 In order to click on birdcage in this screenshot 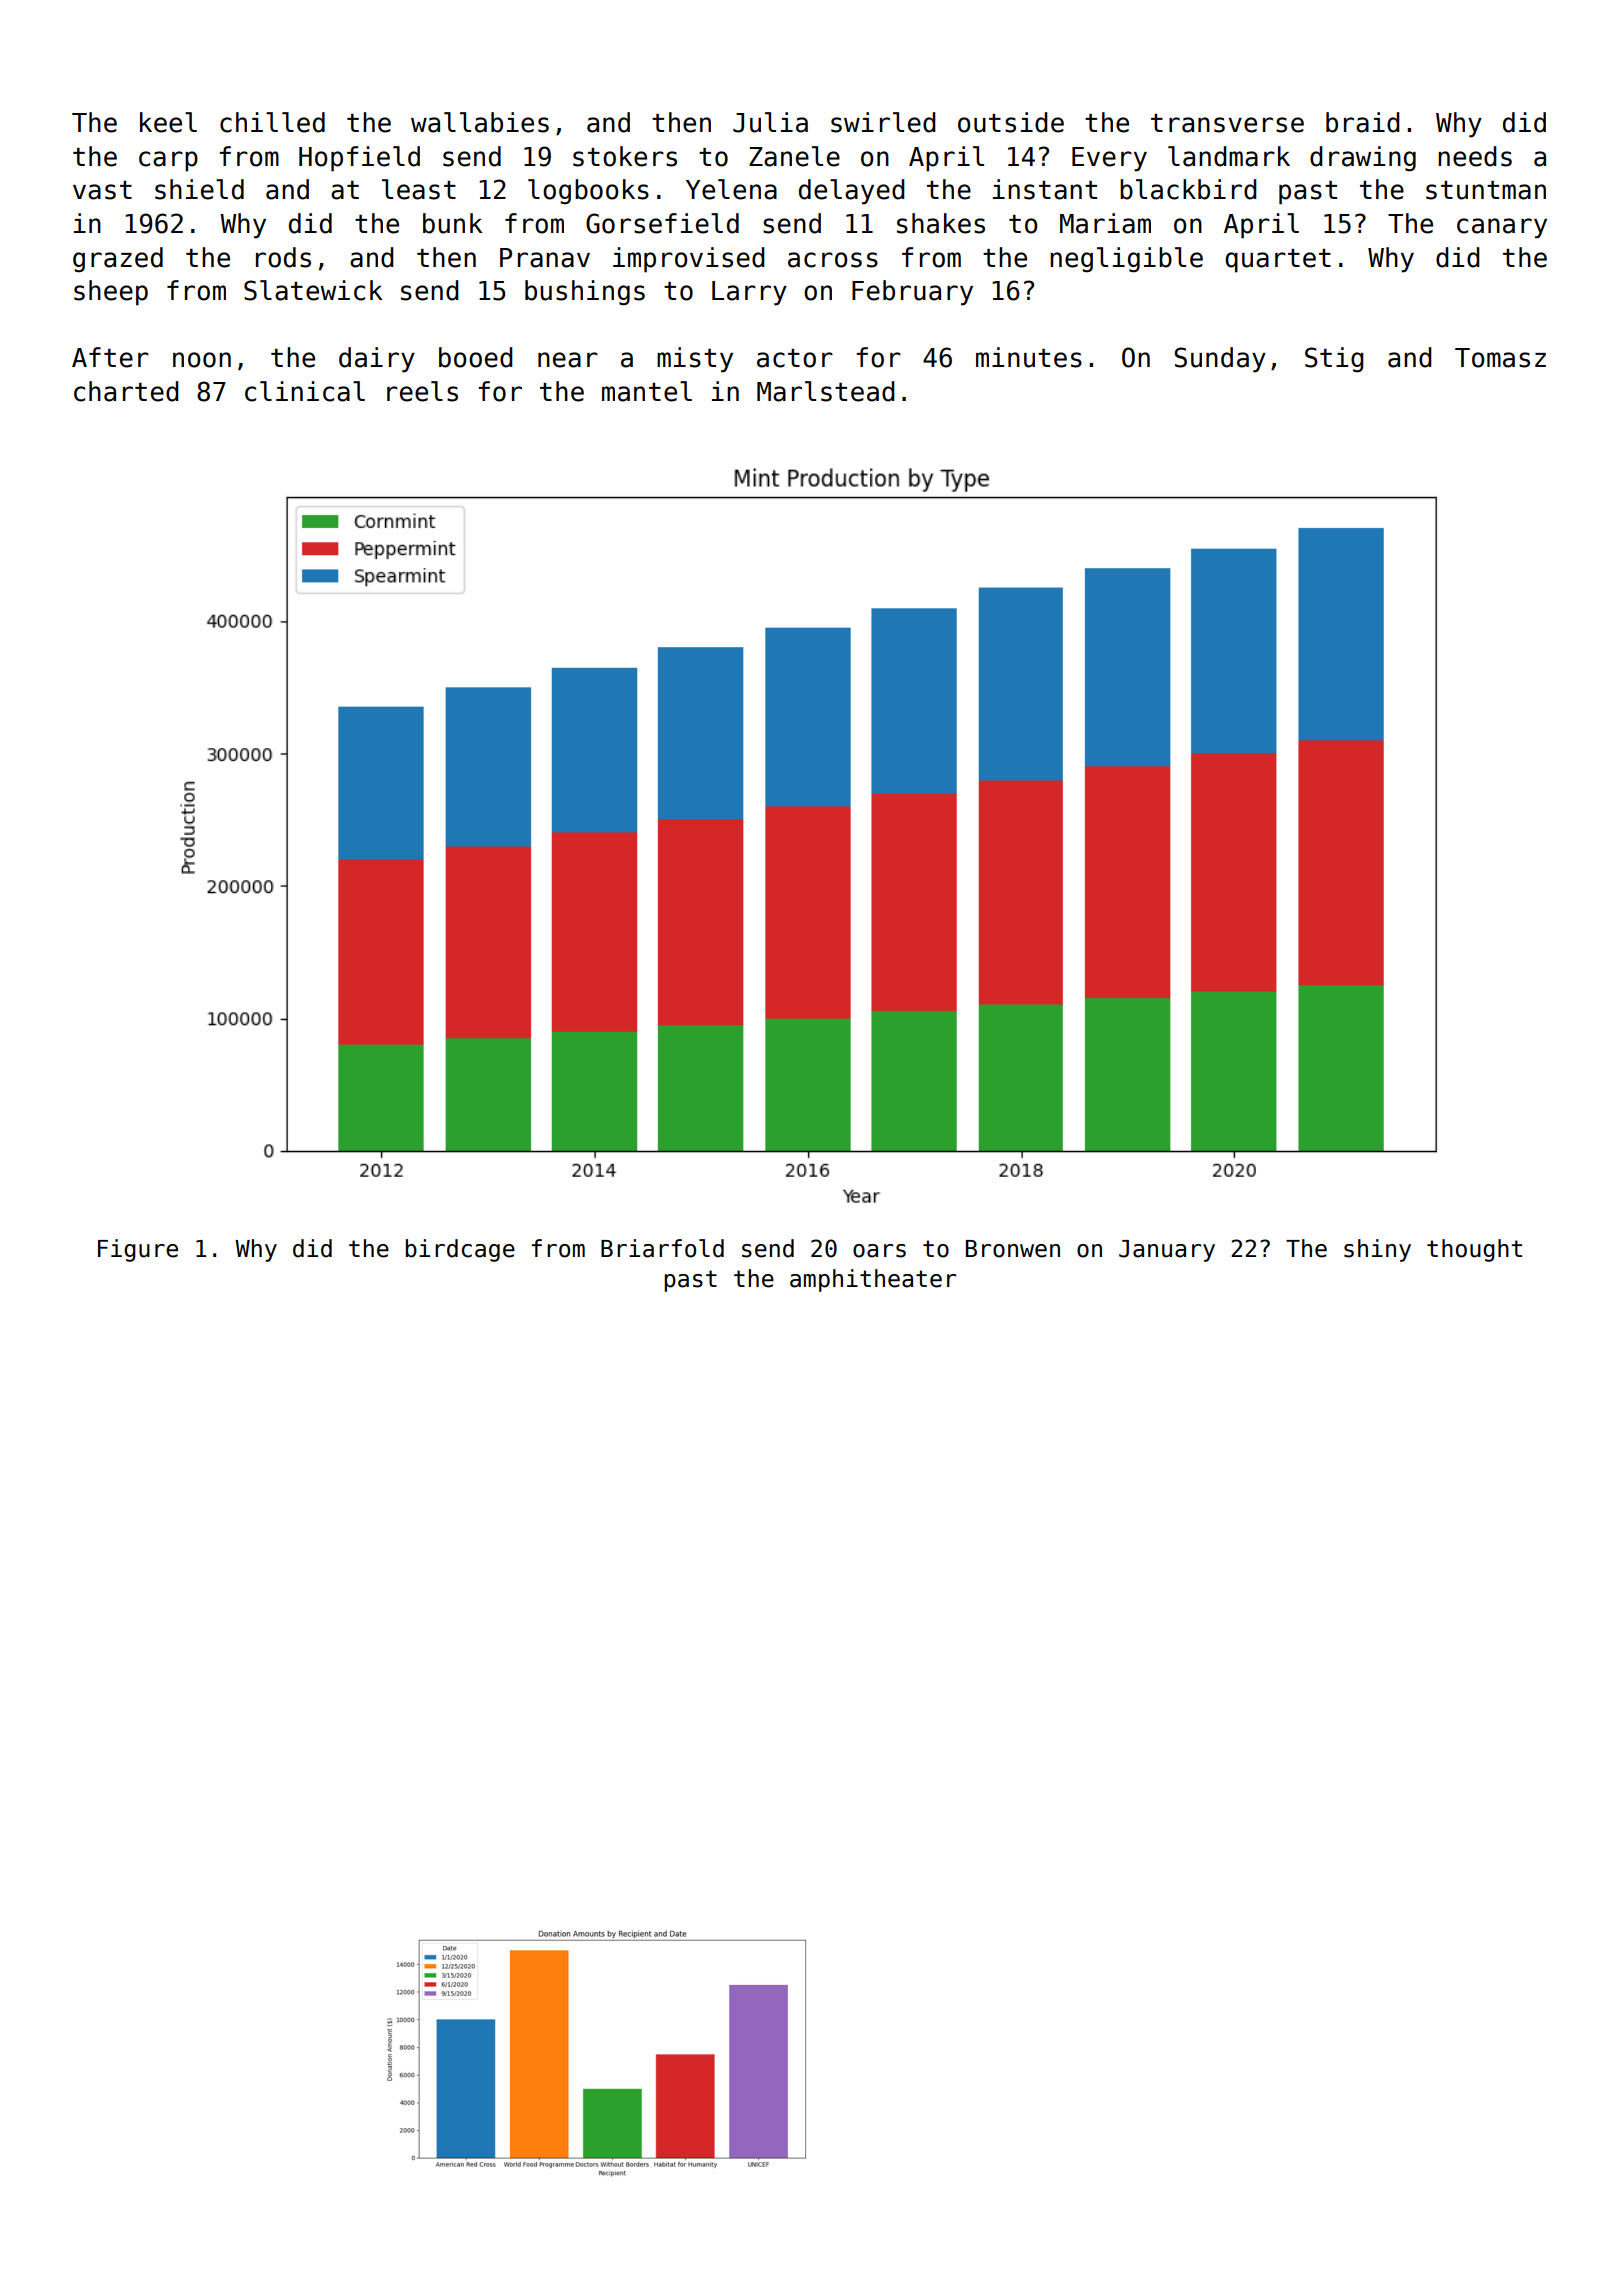, I will do `click(460, 1250)`.
